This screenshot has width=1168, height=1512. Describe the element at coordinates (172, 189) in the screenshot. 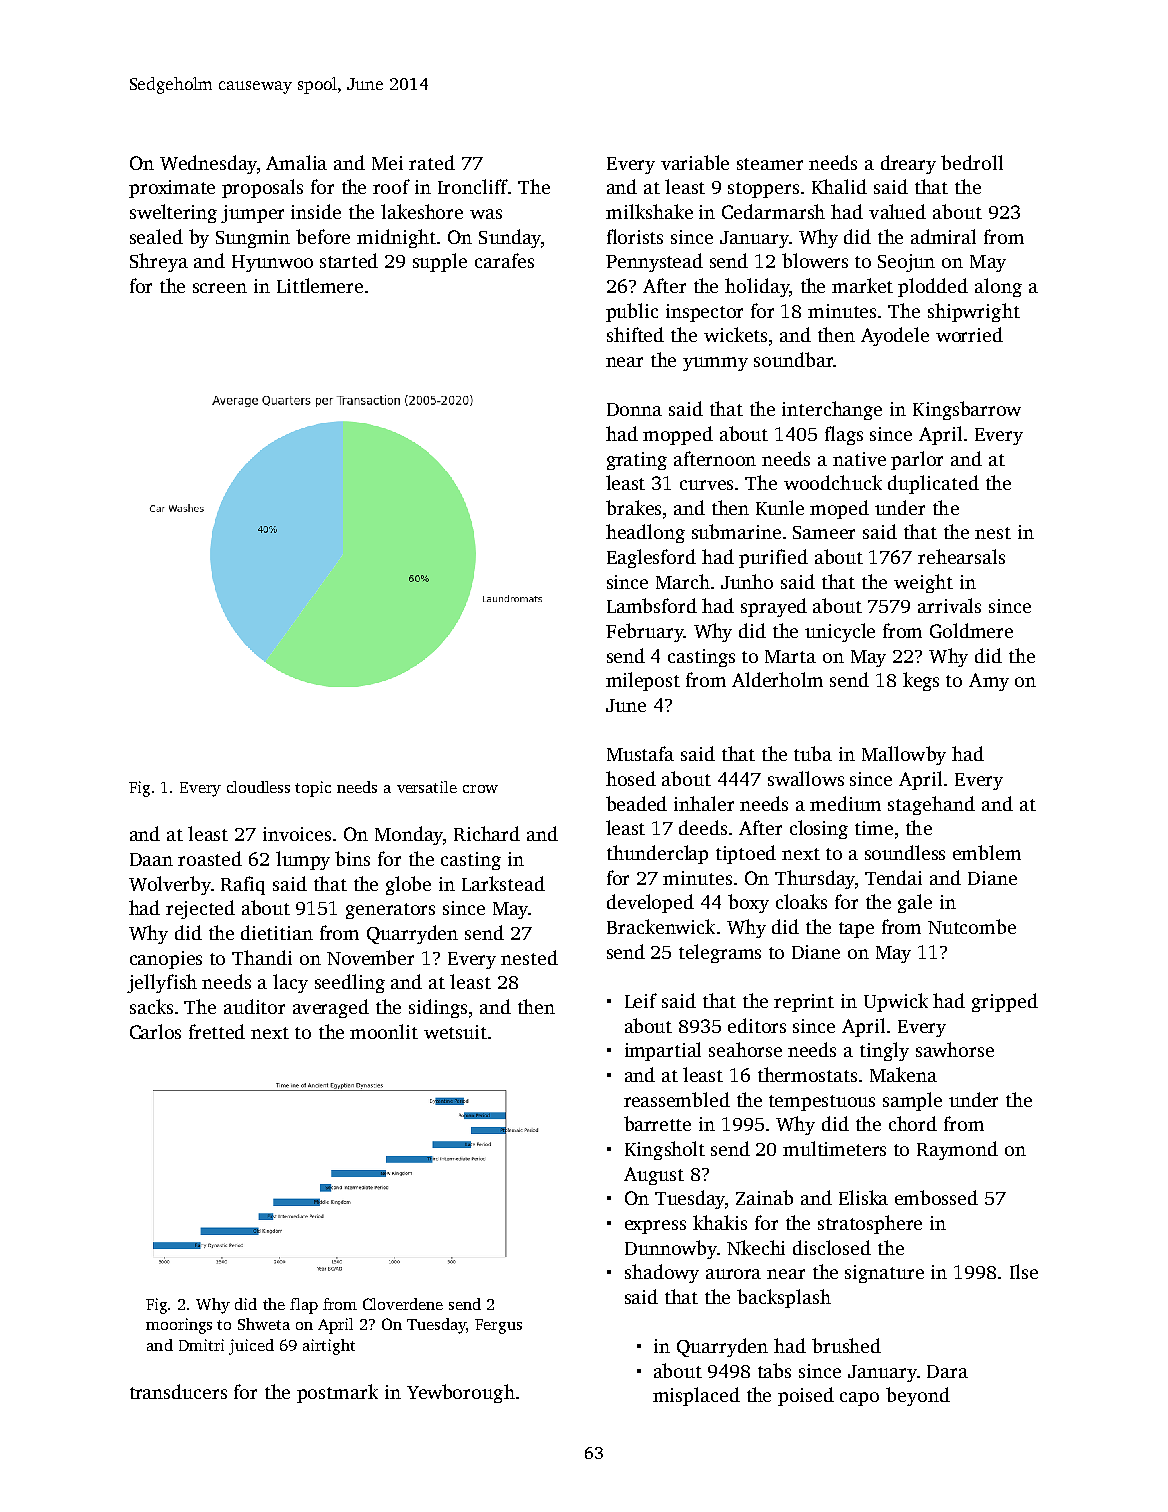

I see `proximate` at that location.
